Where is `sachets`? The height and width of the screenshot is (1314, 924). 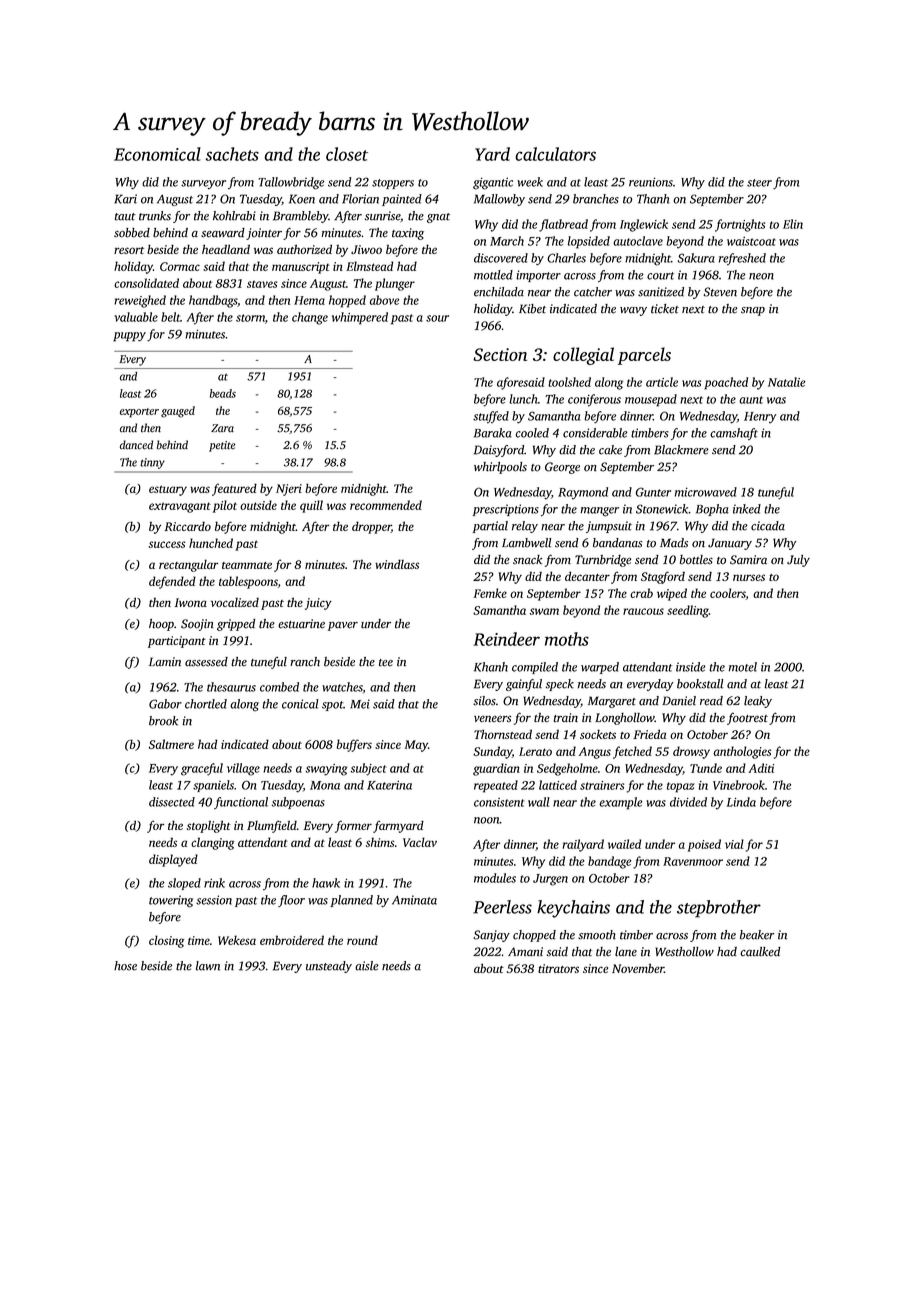 sachets is located at coordinates (232, 154).
